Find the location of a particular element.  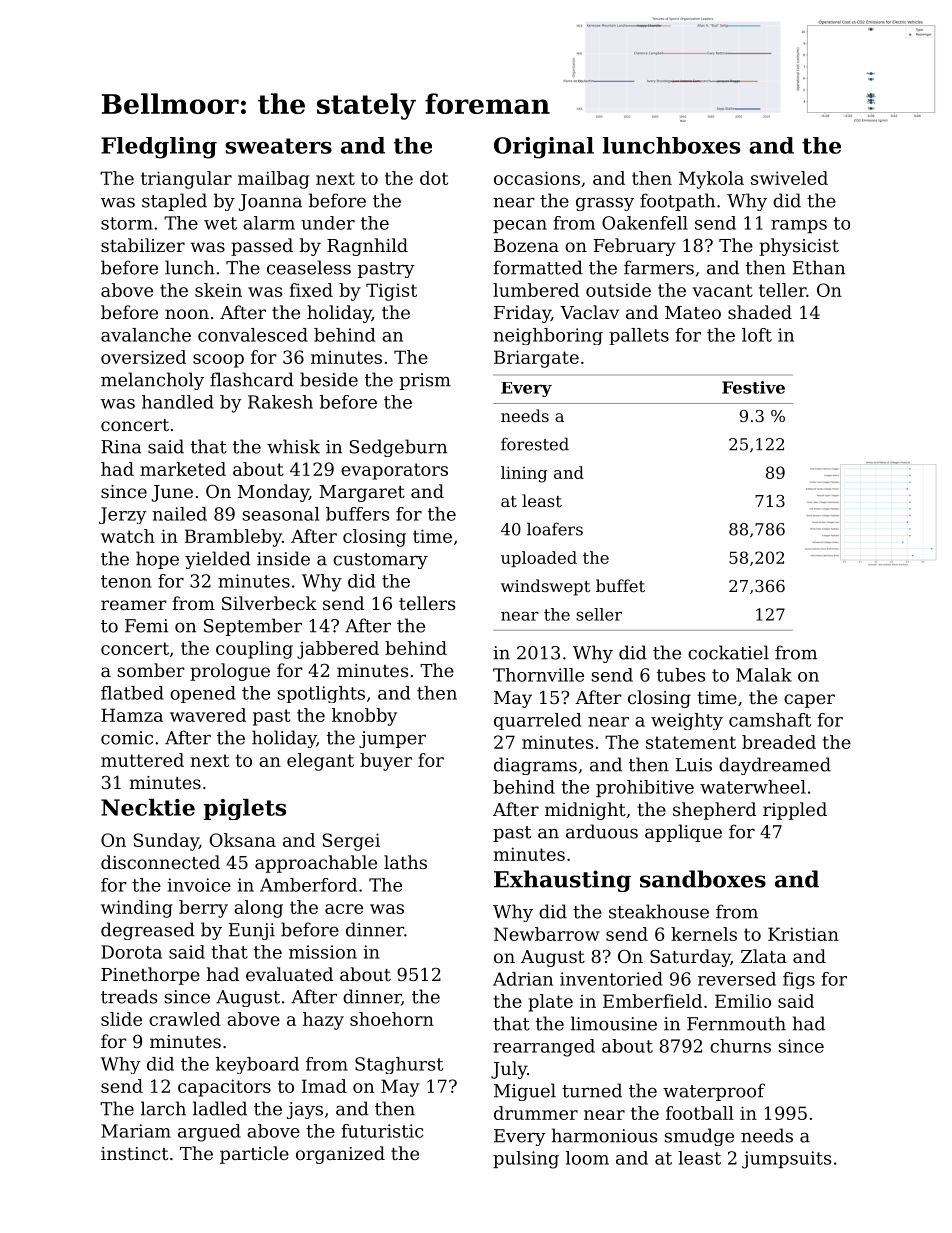

berry is located at coordinates (203, 909).
